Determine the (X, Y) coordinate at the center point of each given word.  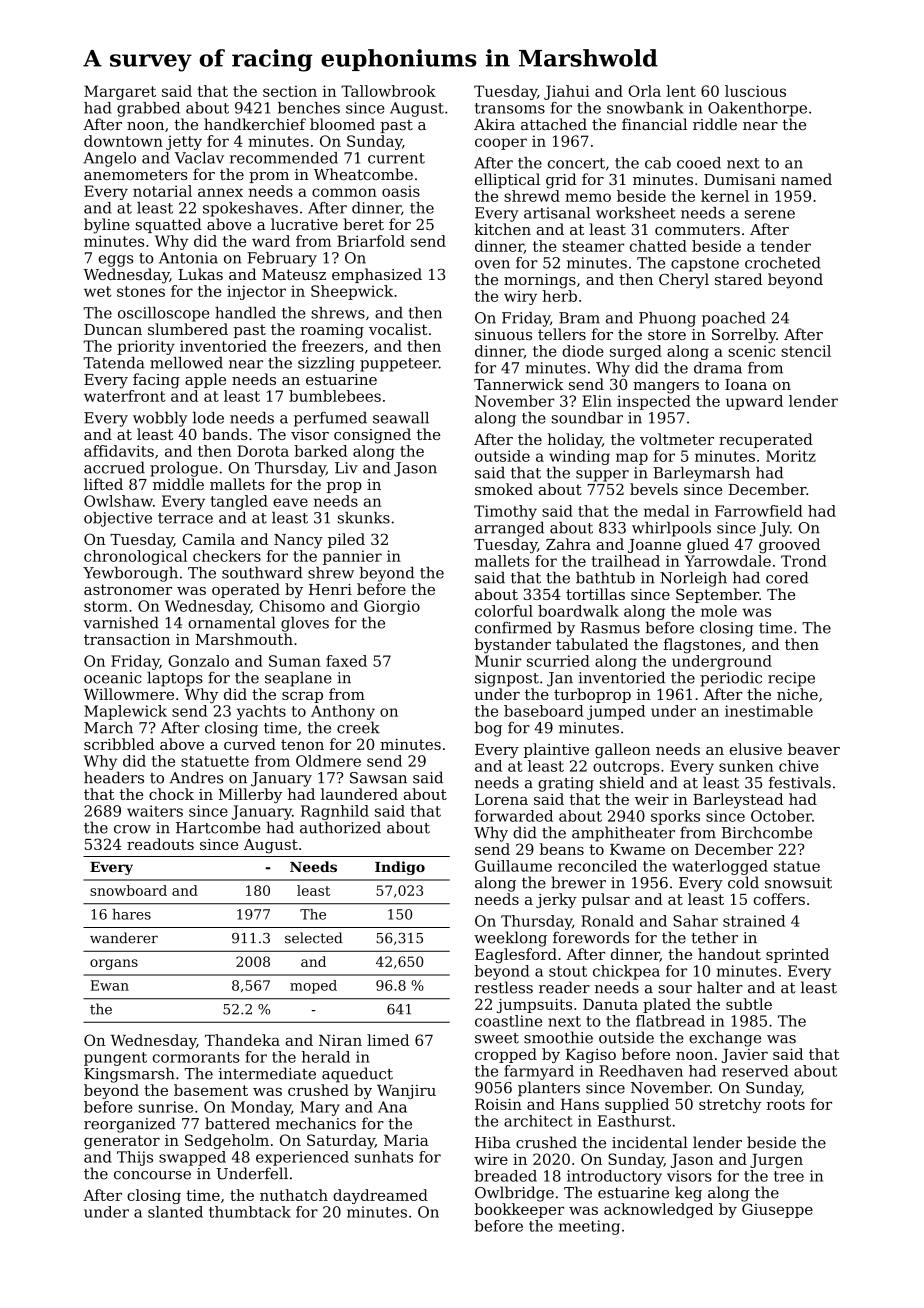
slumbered (188, 329)
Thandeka (242, 1040)
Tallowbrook (388, 91)
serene (770, 214)
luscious (755, 91)
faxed (346, 661)
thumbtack (250, 1212)
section (290, 91)
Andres (196, 777)
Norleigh (693, 579)
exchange (725, 1039)
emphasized (377, 275)
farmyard (539, 1072)
